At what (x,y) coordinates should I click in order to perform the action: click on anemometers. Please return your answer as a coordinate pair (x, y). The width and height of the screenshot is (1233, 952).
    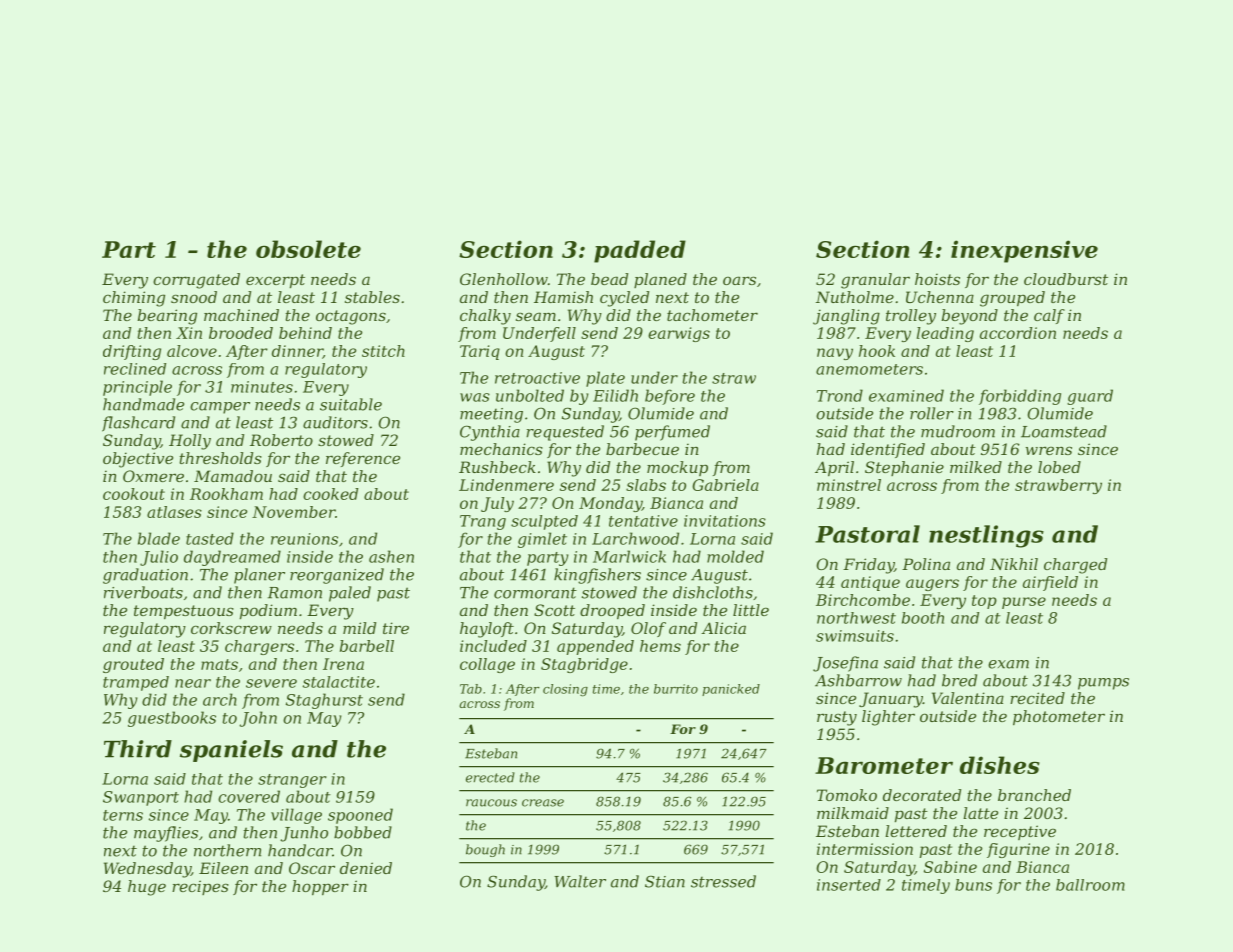
    Looking at the image, I should click on (869, 369).
